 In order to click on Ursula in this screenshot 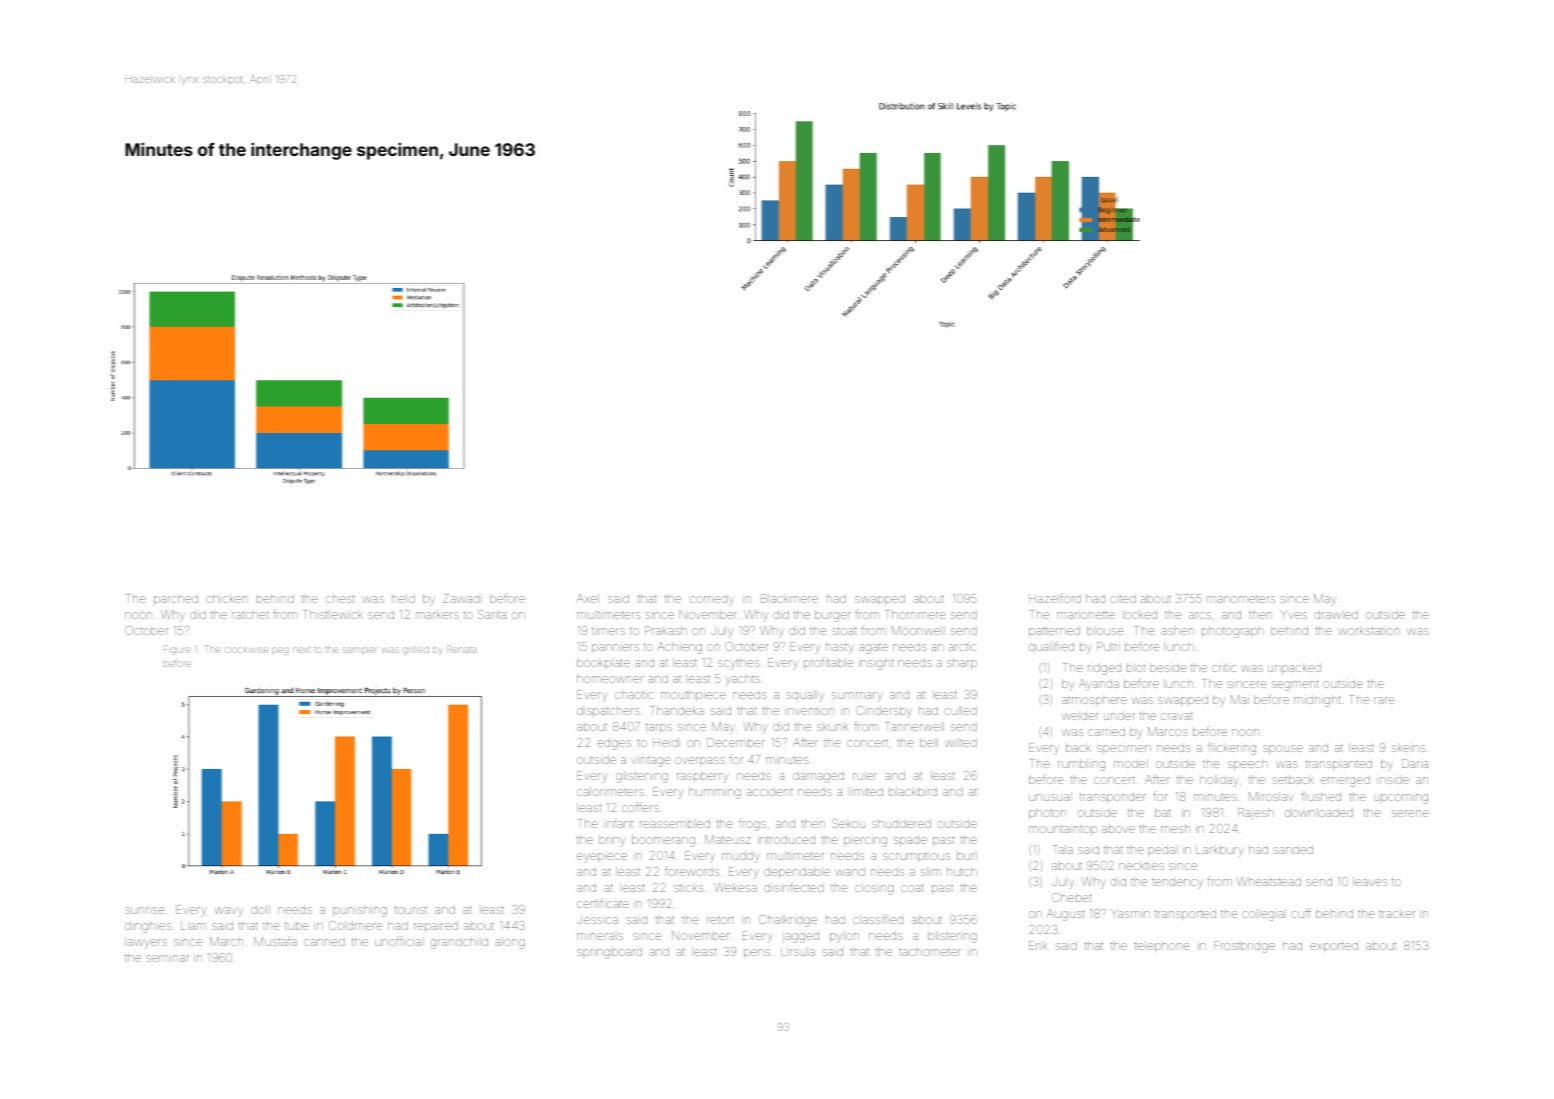, I will do `click(798, 951)`.
